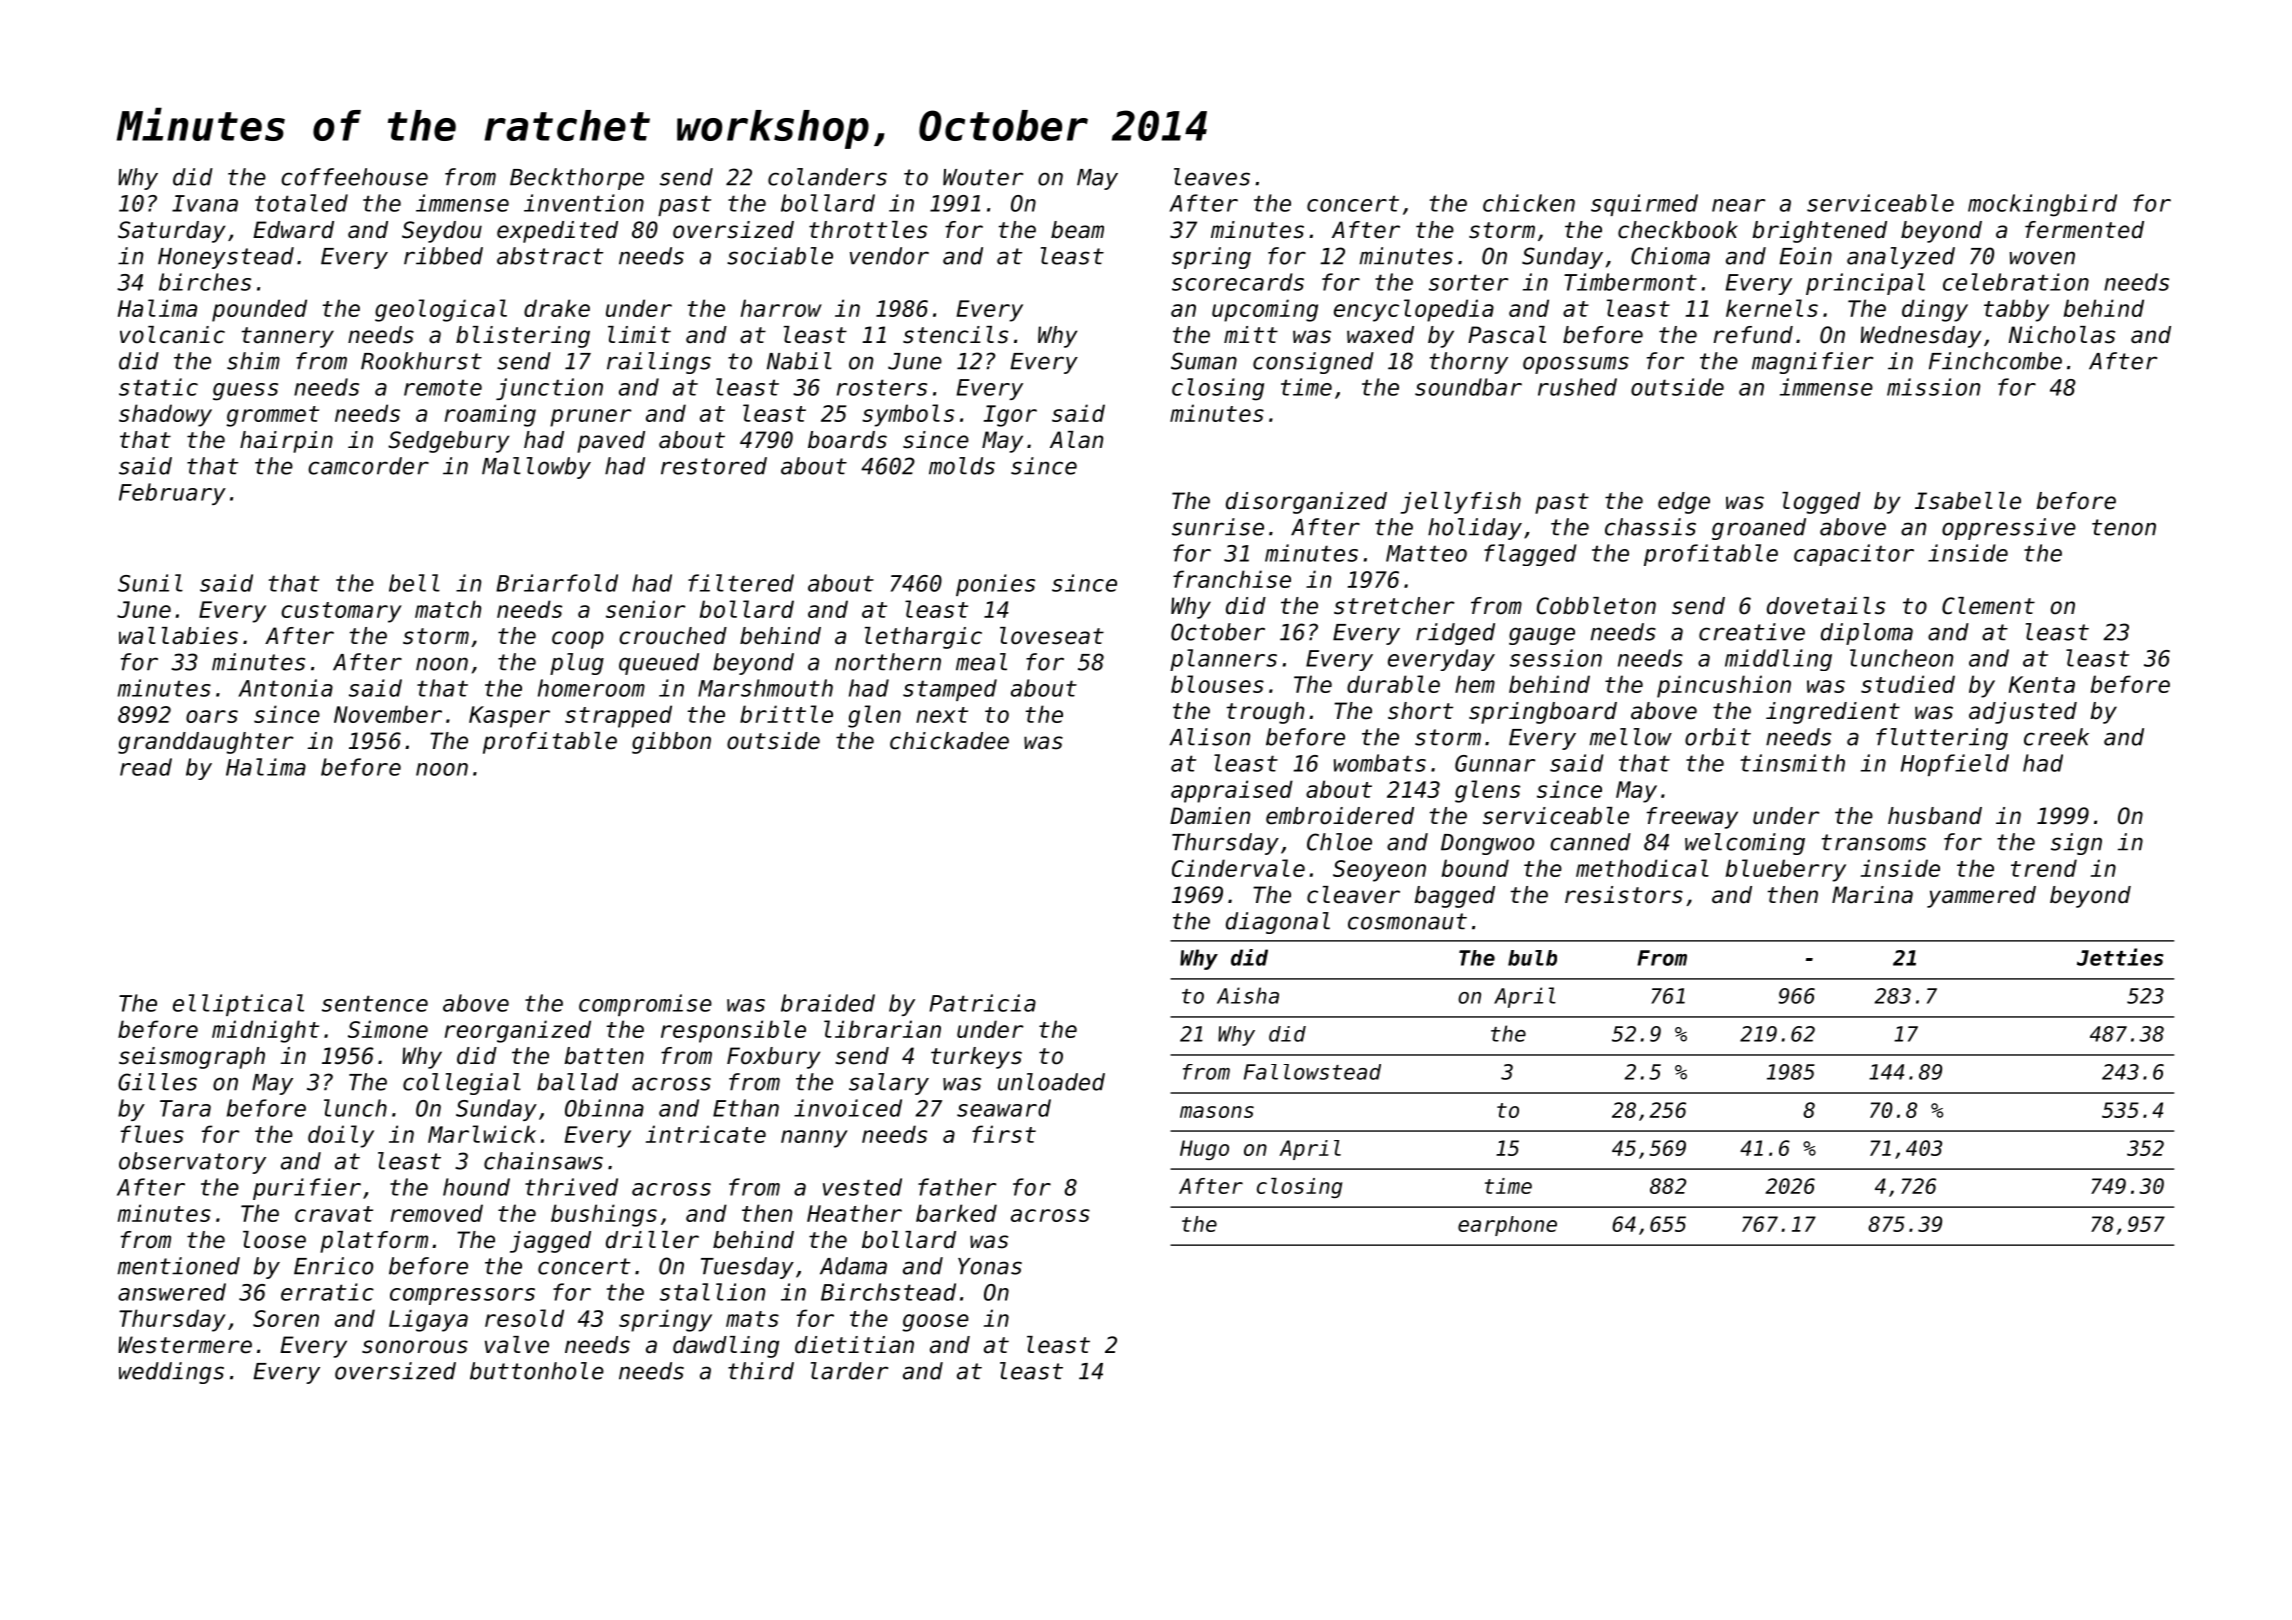  Describe the element at coordinates (178, 636) in the image. I see `wallabies` at that location.
